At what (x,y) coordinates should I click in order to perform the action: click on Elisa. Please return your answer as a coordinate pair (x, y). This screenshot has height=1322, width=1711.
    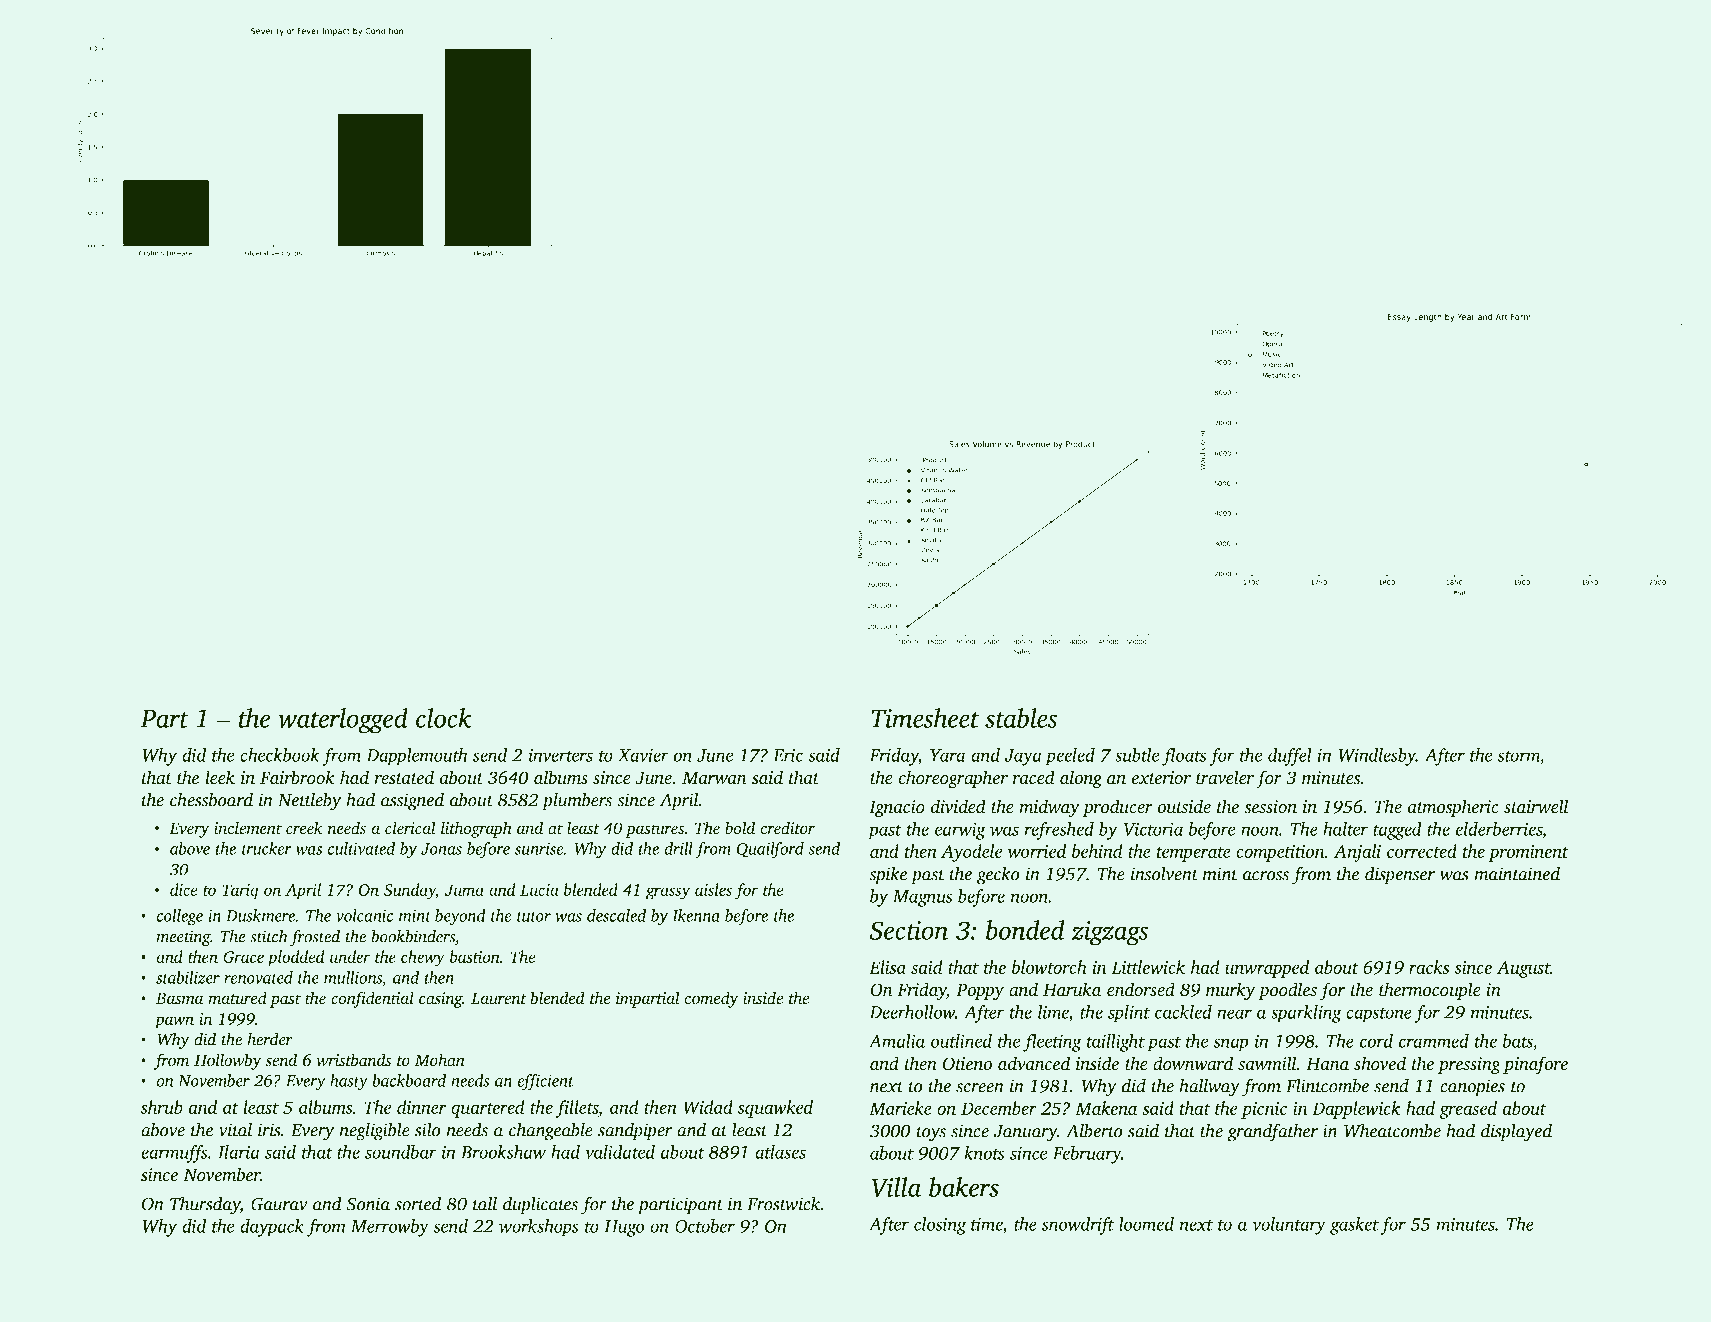
    Looking at the image, I should click on (887, 967).
